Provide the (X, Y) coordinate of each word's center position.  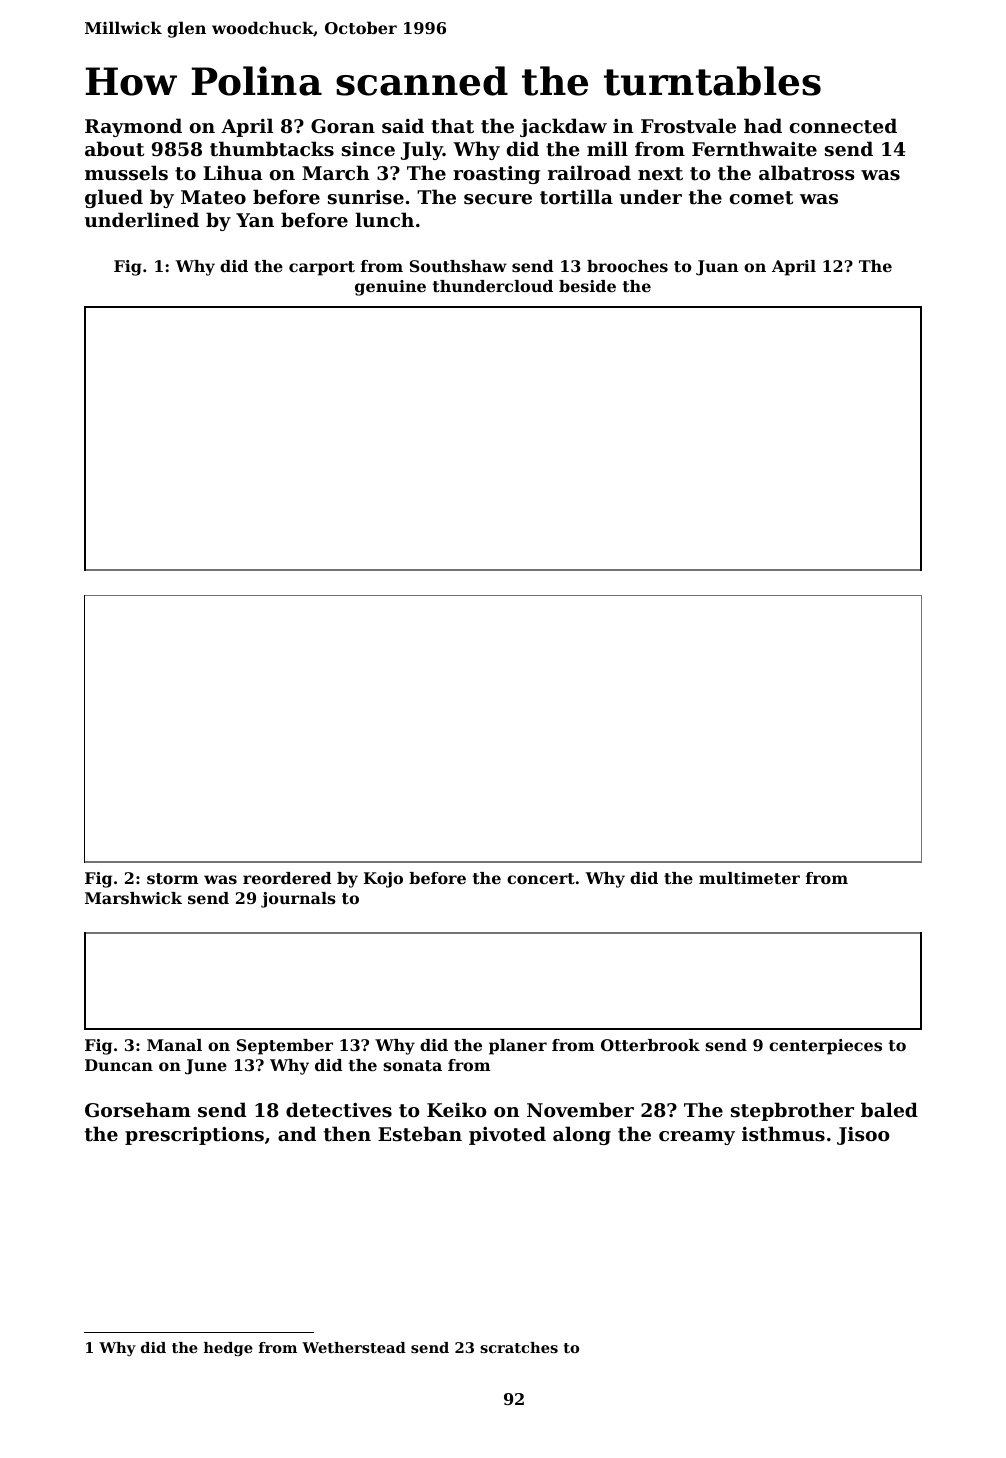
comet (761, 197)
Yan (255, 220)
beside (587, 286)
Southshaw (458, 266)
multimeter (749, 878)
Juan (717, 268)
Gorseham (138, 1110)
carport (322, 268)
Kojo (383, 880)
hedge (228, 1349)
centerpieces (825, 1047)
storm (173, 878)
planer (518, 1047)
